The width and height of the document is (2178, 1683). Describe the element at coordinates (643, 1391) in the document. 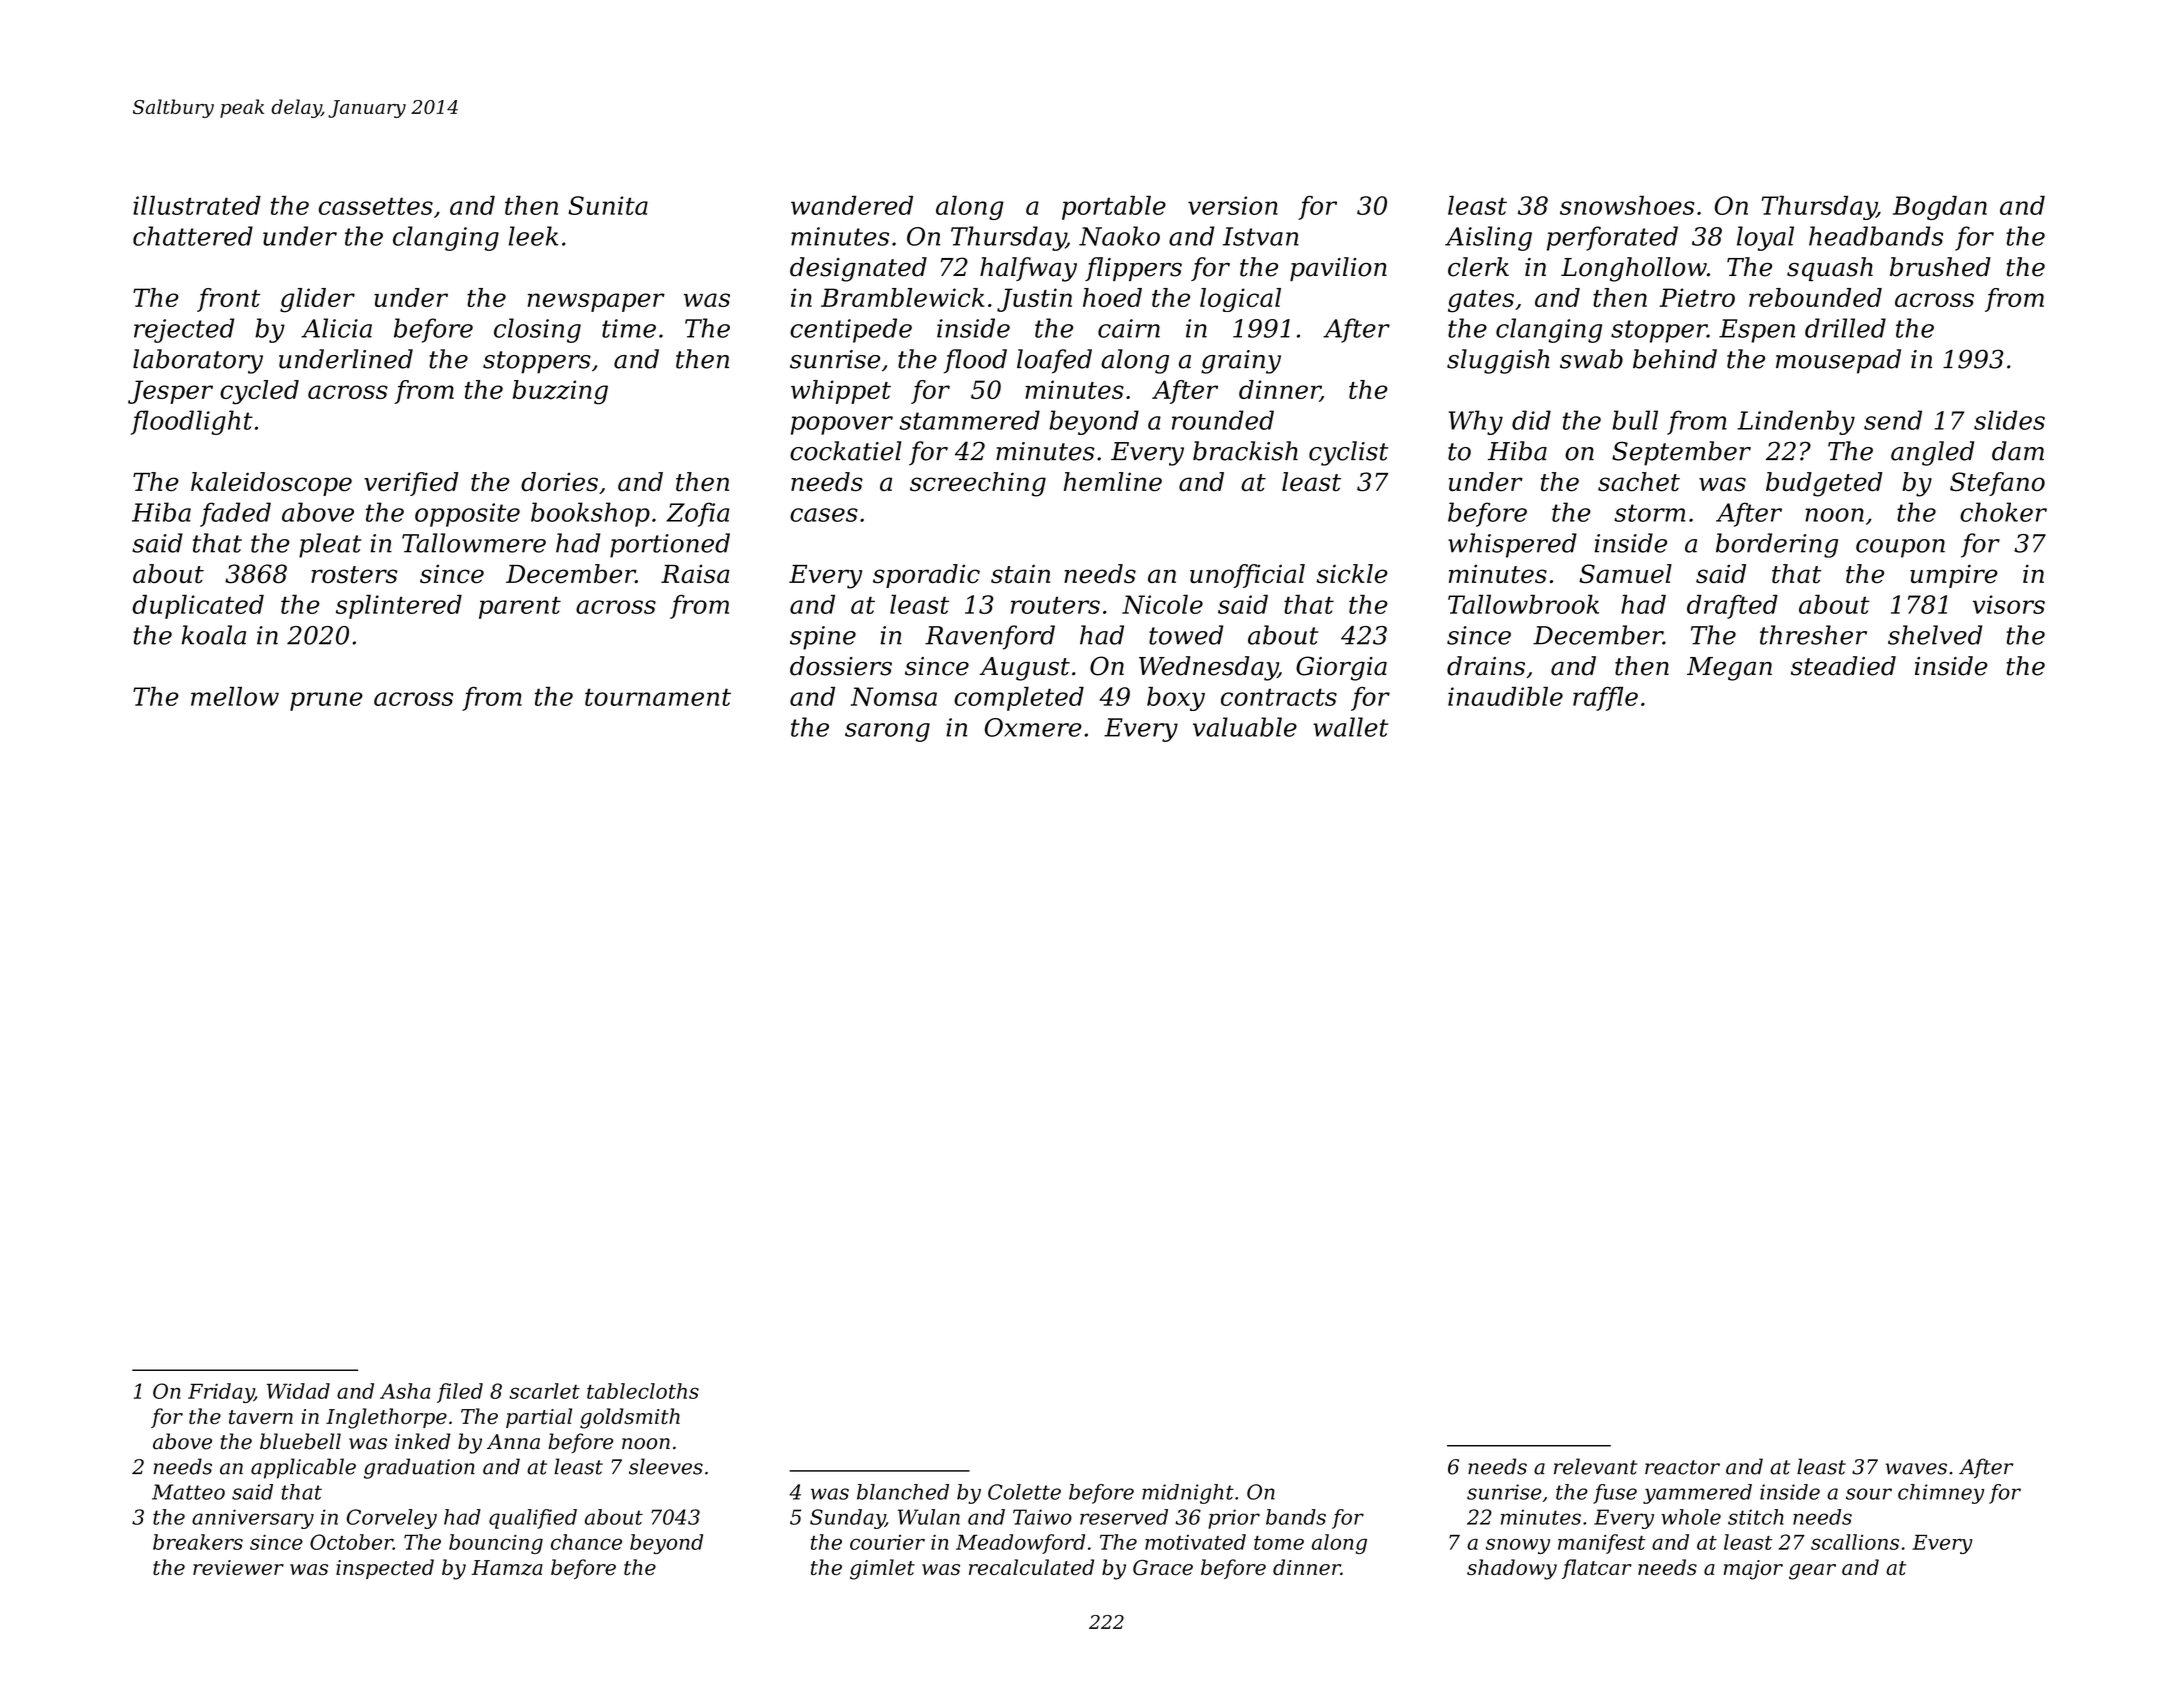

I see `tablecloths` at that location.
